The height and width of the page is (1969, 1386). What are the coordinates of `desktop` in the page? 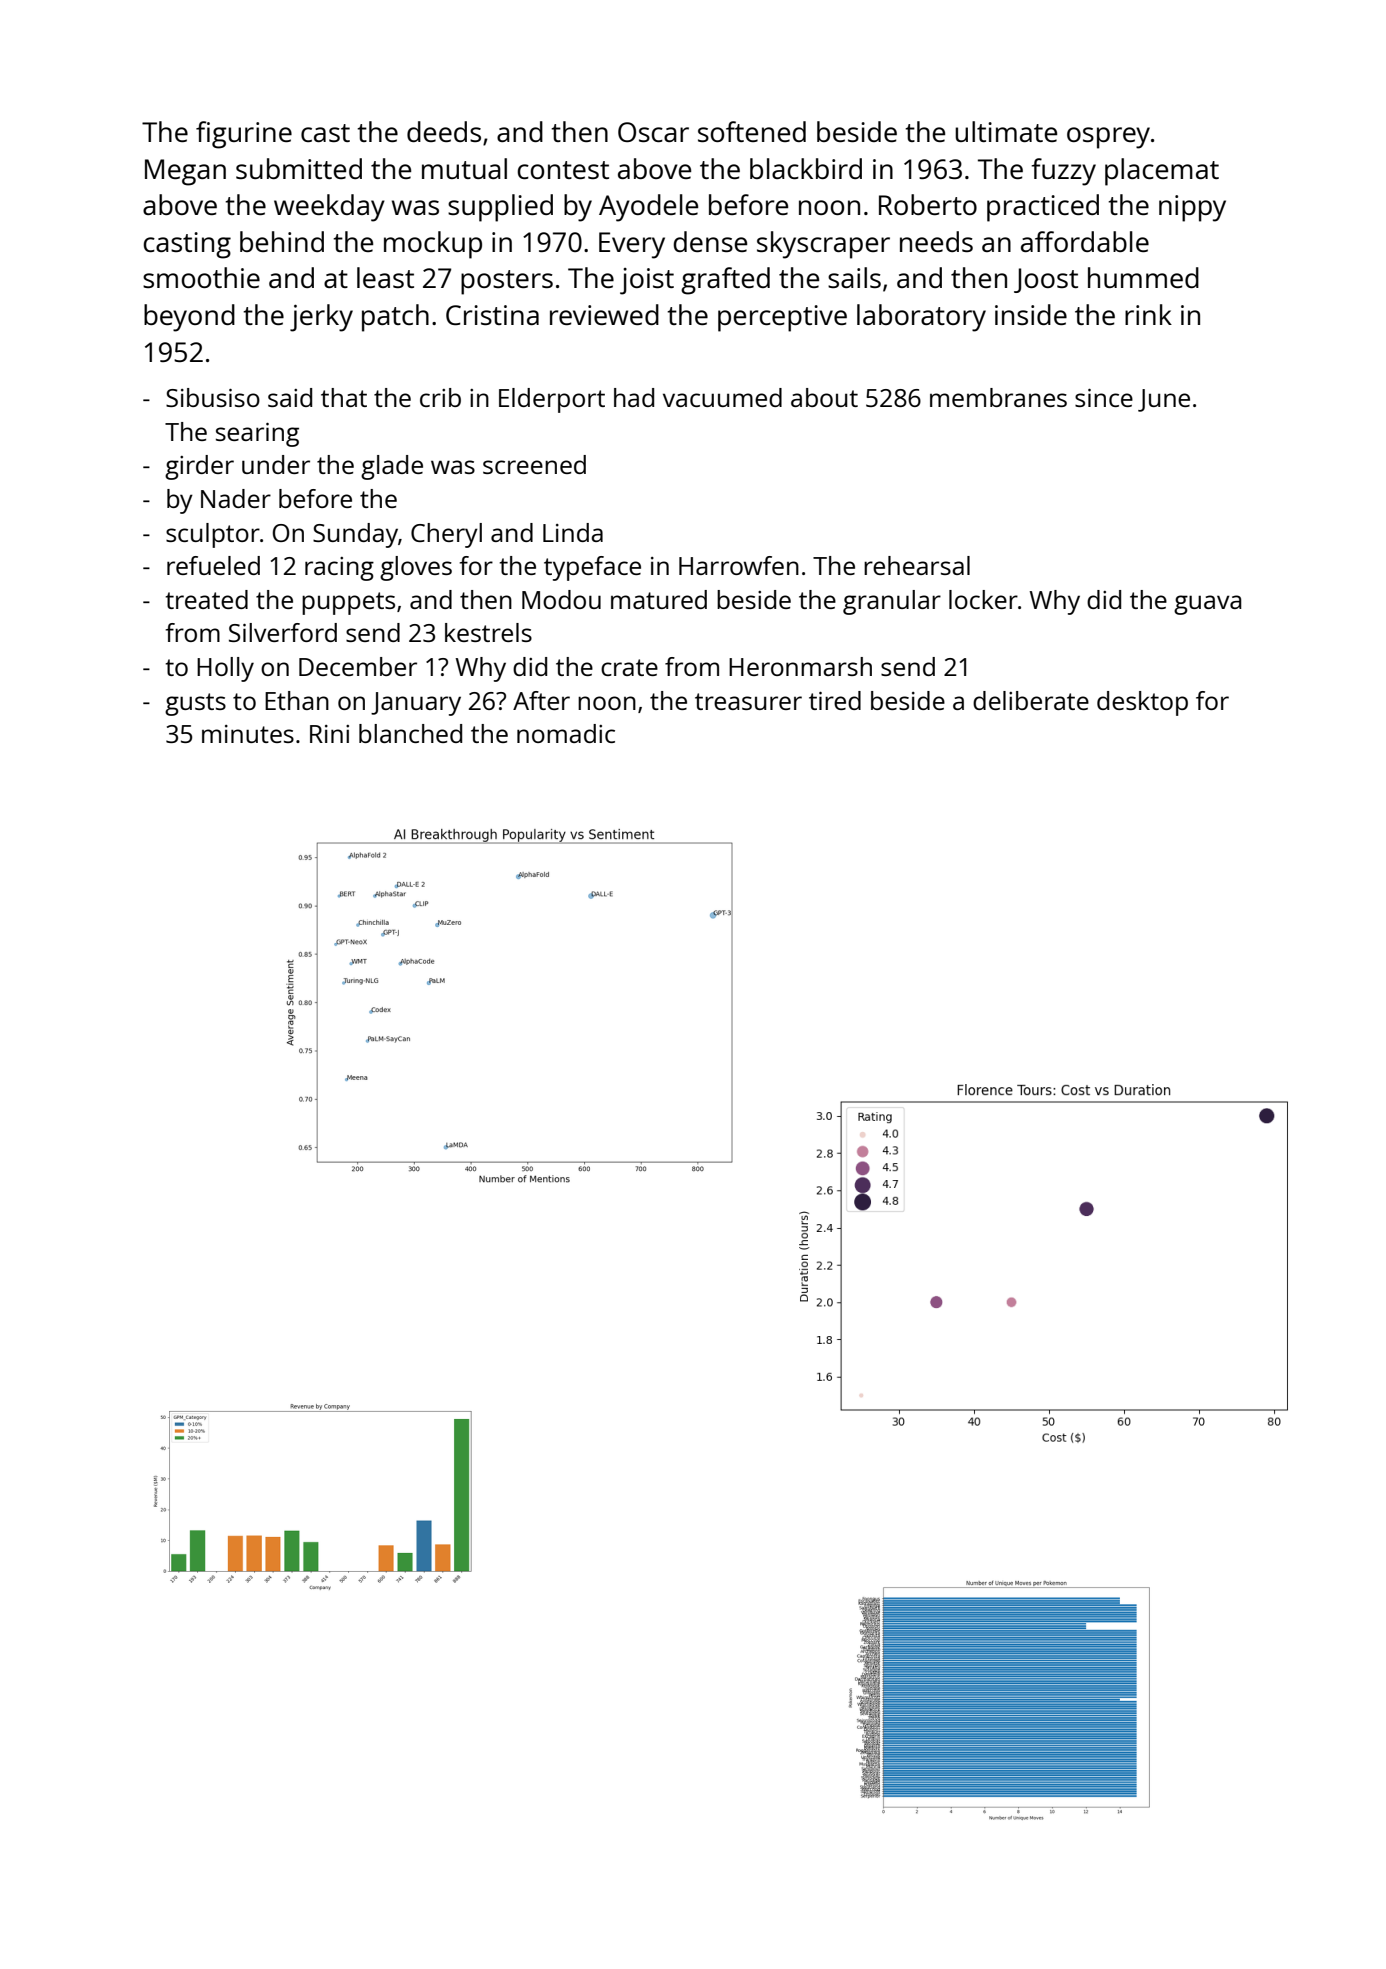 It's located at (1142, 703).
